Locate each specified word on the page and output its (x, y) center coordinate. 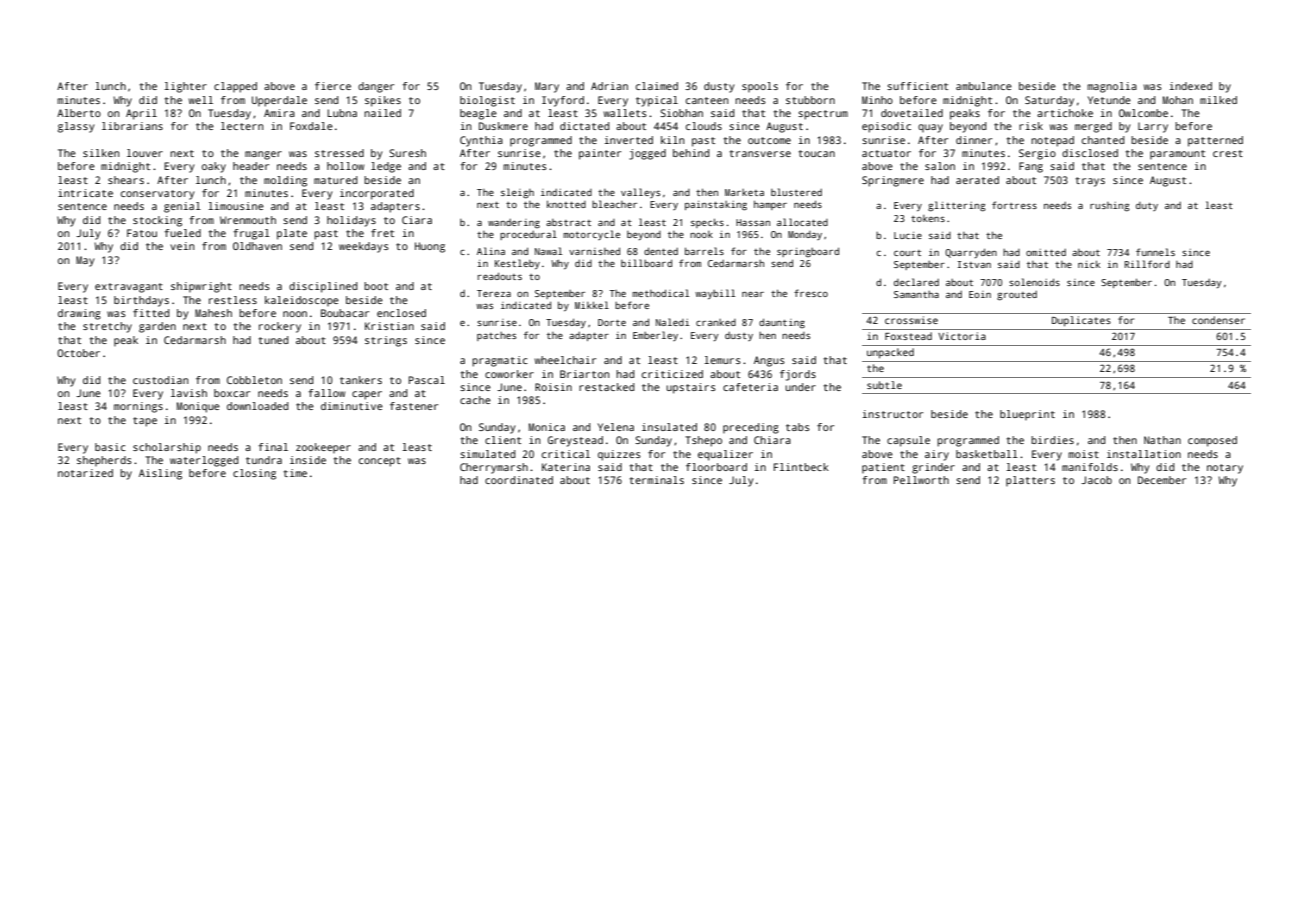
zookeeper (323, 448)
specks (707, 223)
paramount (1177, 155)
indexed (1190, 86)
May (85, 261)
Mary (547, 87)
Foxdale (311, 126)
